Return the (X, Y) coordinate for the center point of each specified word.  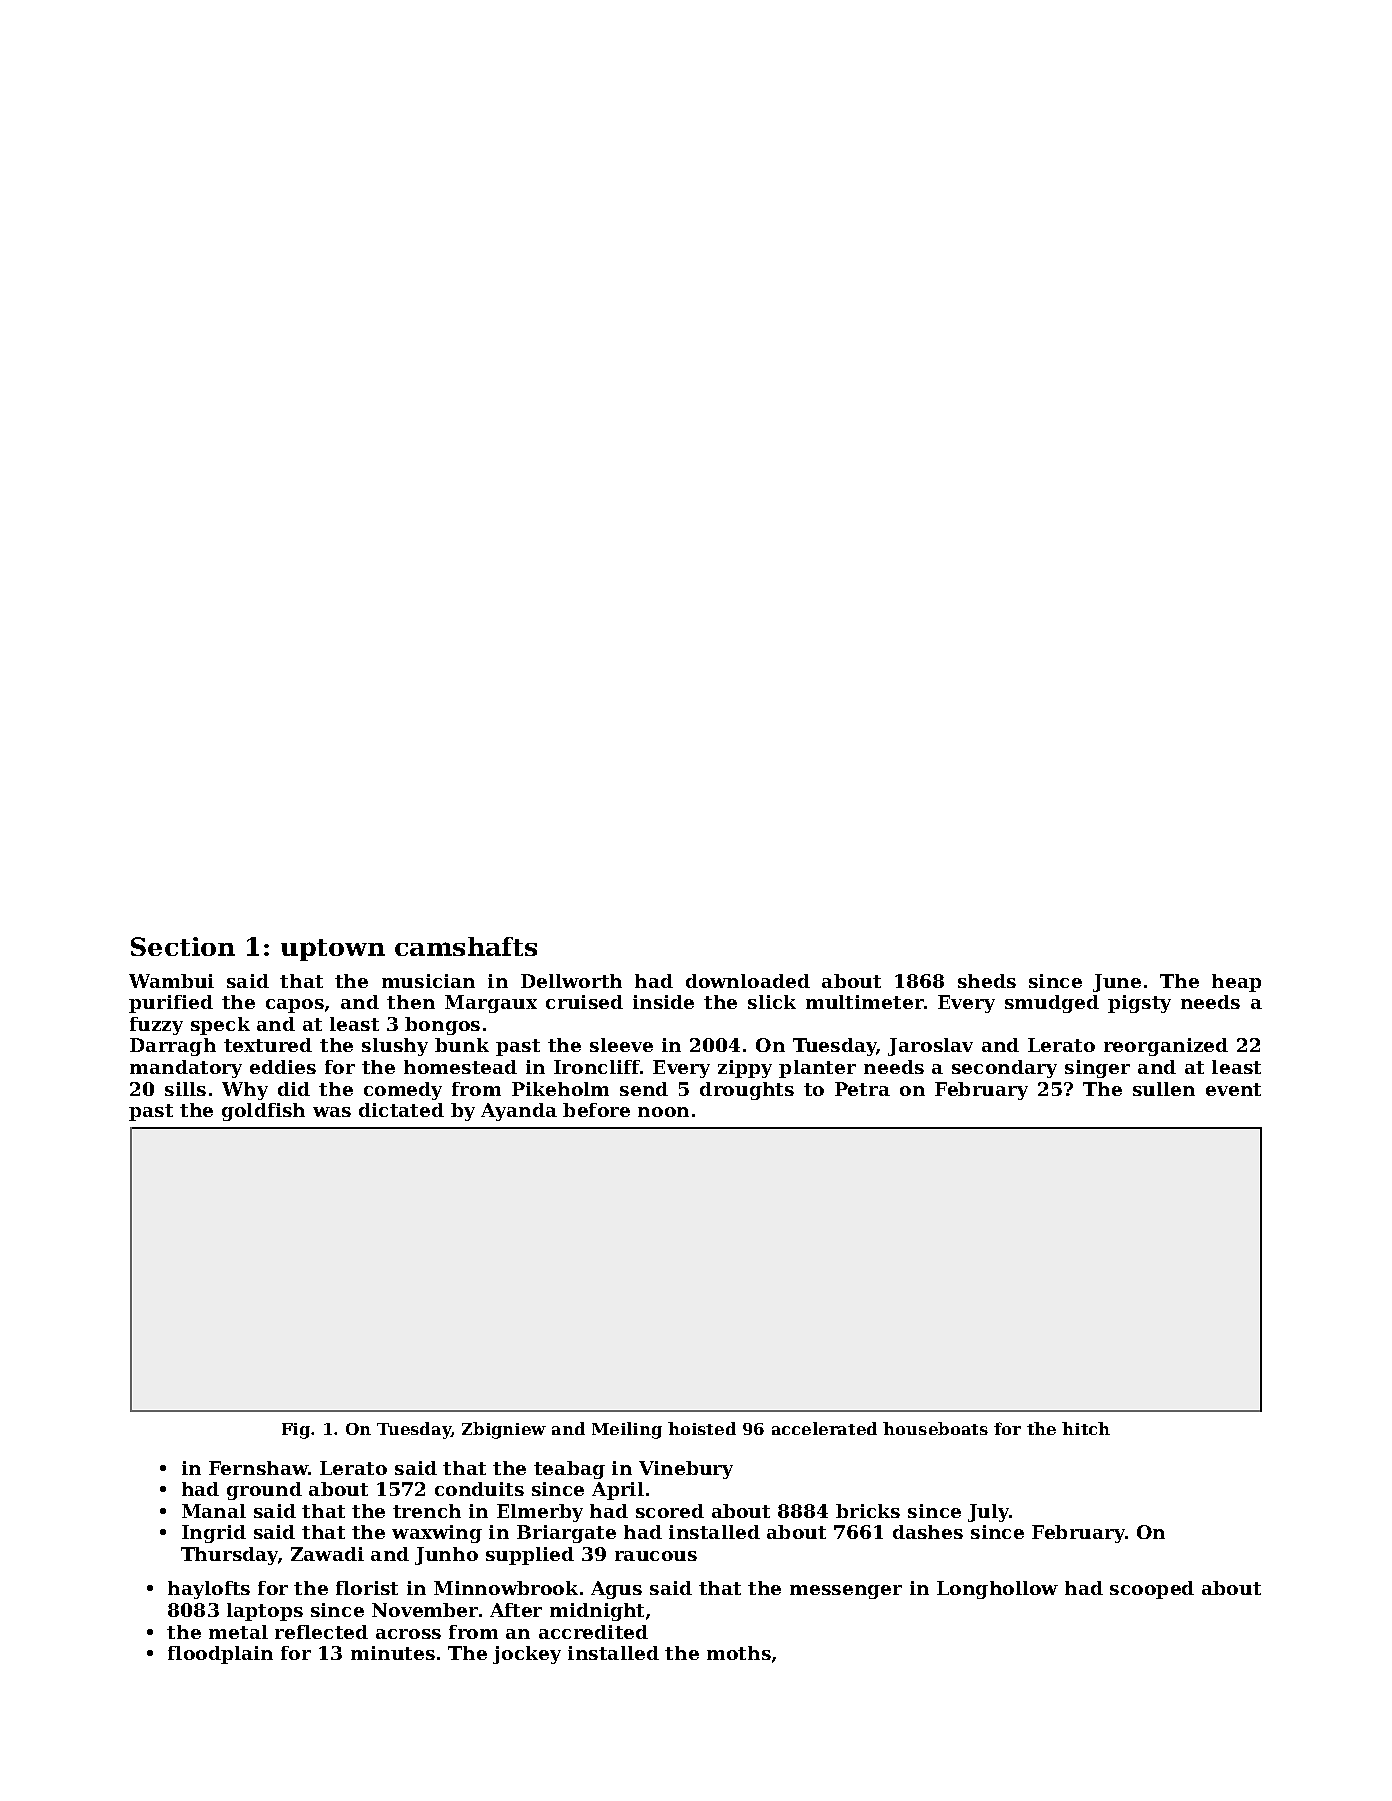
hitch (1086, 1428)
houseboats (935, 1428)
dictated (401, 1110)
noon (663, 1112)
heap (1236, 983)
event (1233, 1089)
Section (183, 946)
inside (663, 1002)
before (596, 1110)
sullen (1164, 1089)
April (618, 1491)
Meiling (627, 1430)
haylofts (209, 1590)
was (332, 1112)
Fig (296, 1431)
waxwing (437, 1534)
